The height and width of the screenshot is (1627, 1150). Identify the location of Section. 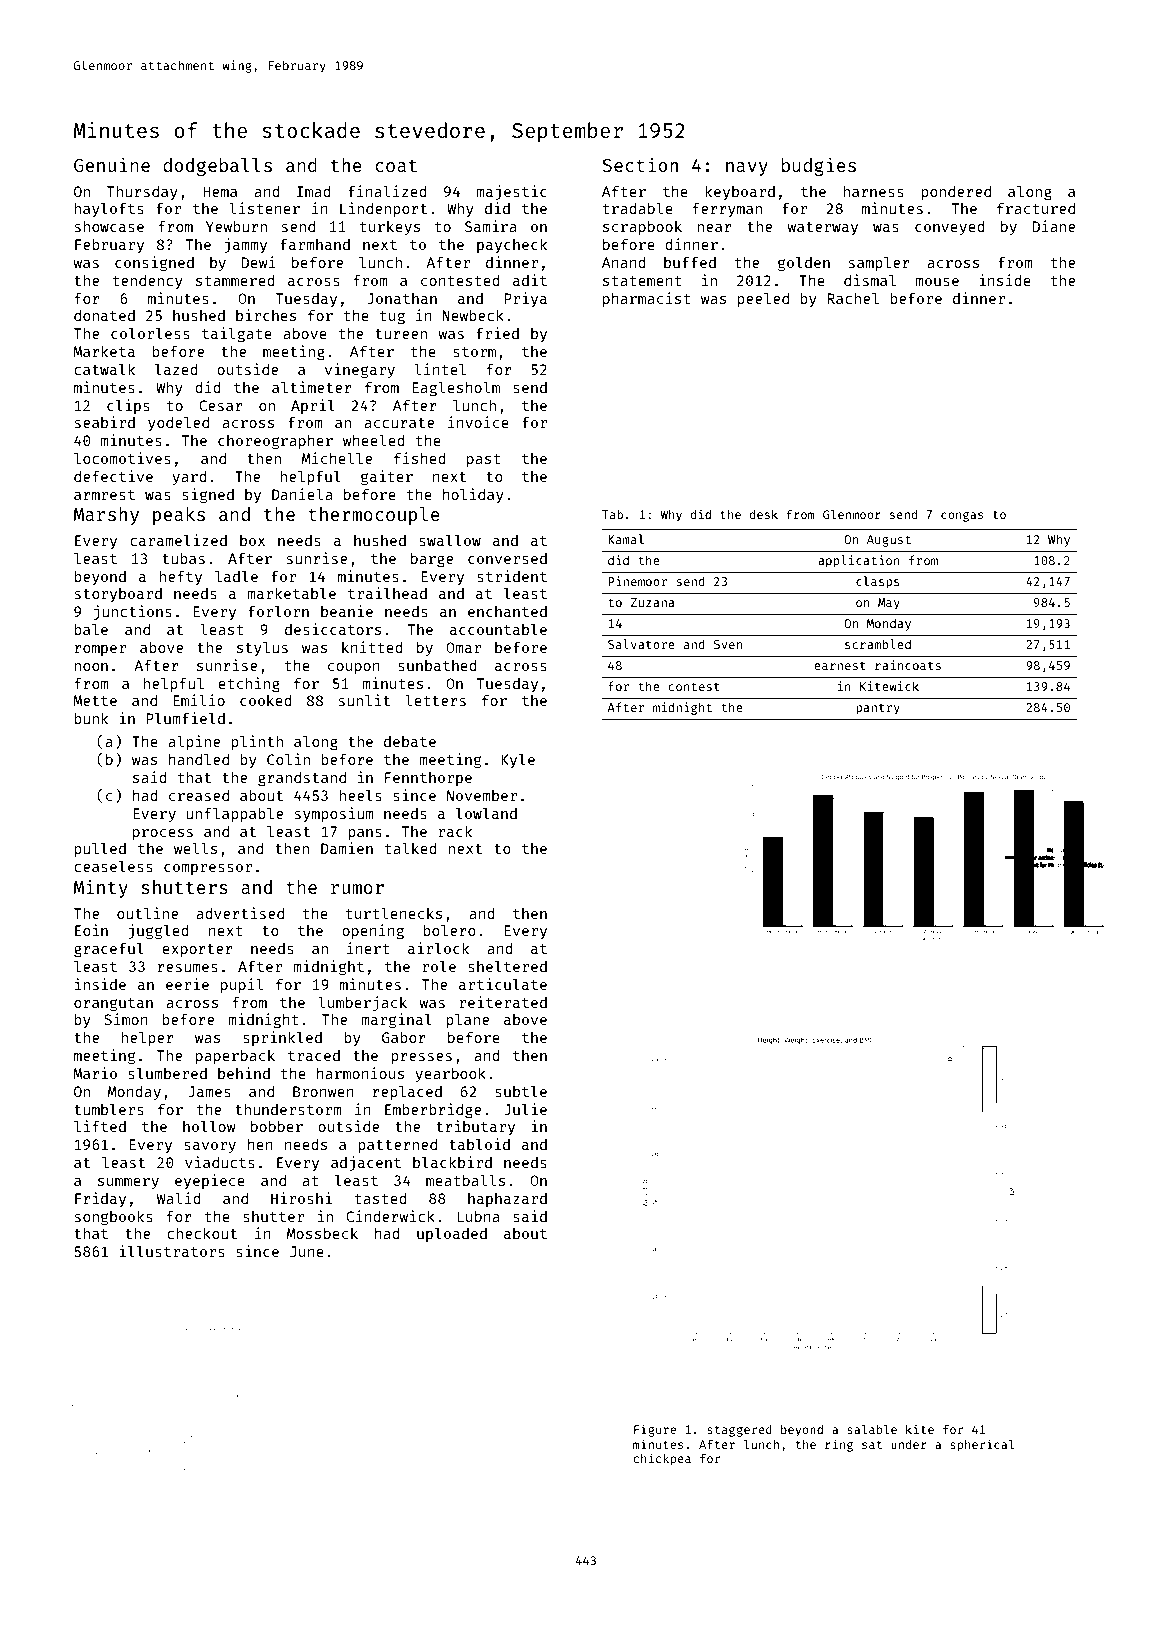
(640, 164).
